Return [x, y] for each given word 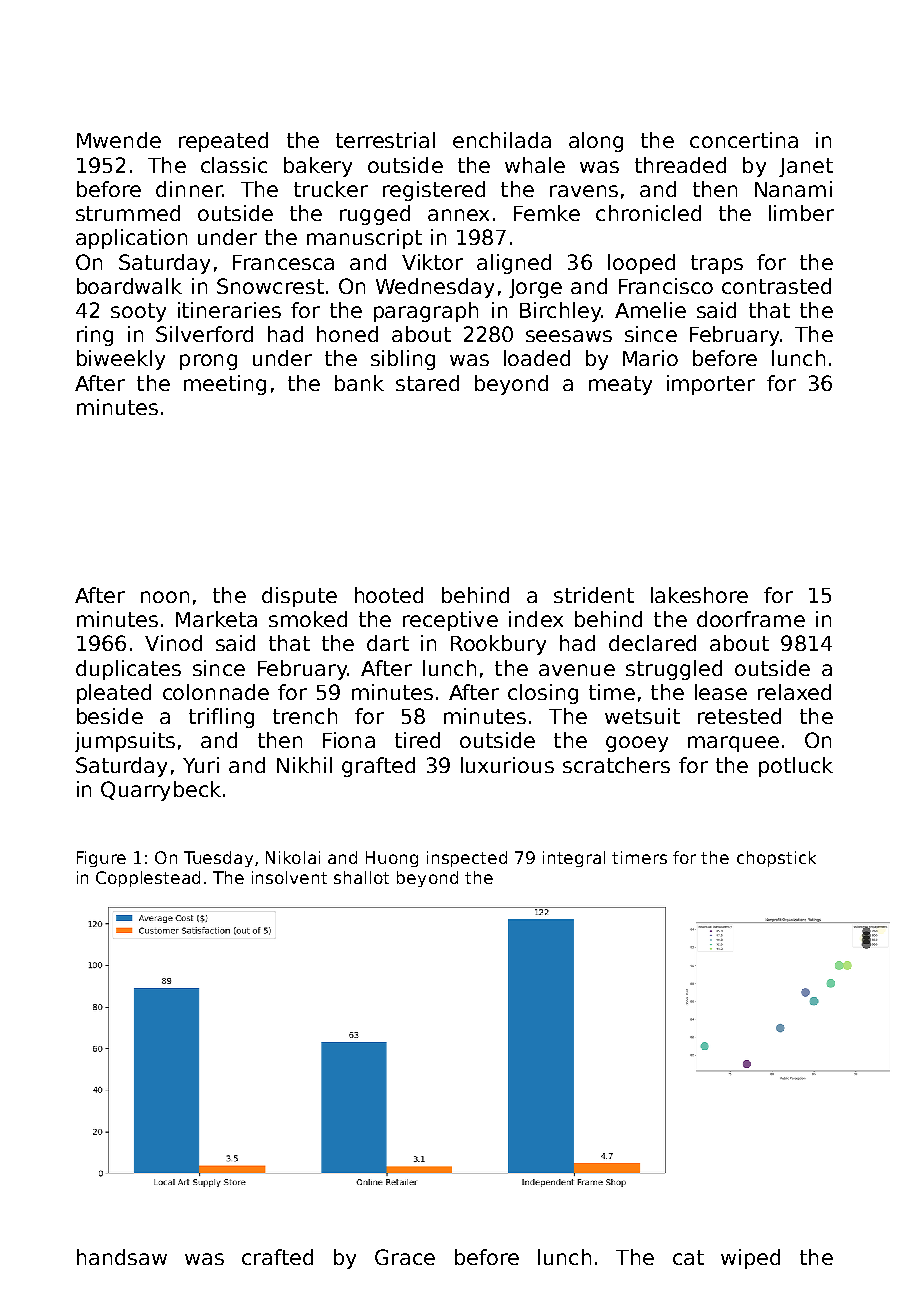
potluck [796, 767]
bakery [318, 167]
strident [594, 595]
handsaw [122, 1257]
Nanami [793, 189]
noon [165, 597]
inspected [467, 859]
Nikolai [293, 857]
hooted [389, 595]
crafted [277, 1257]
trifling [221, 718]
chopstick [776, 859]
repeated [223, 142]
